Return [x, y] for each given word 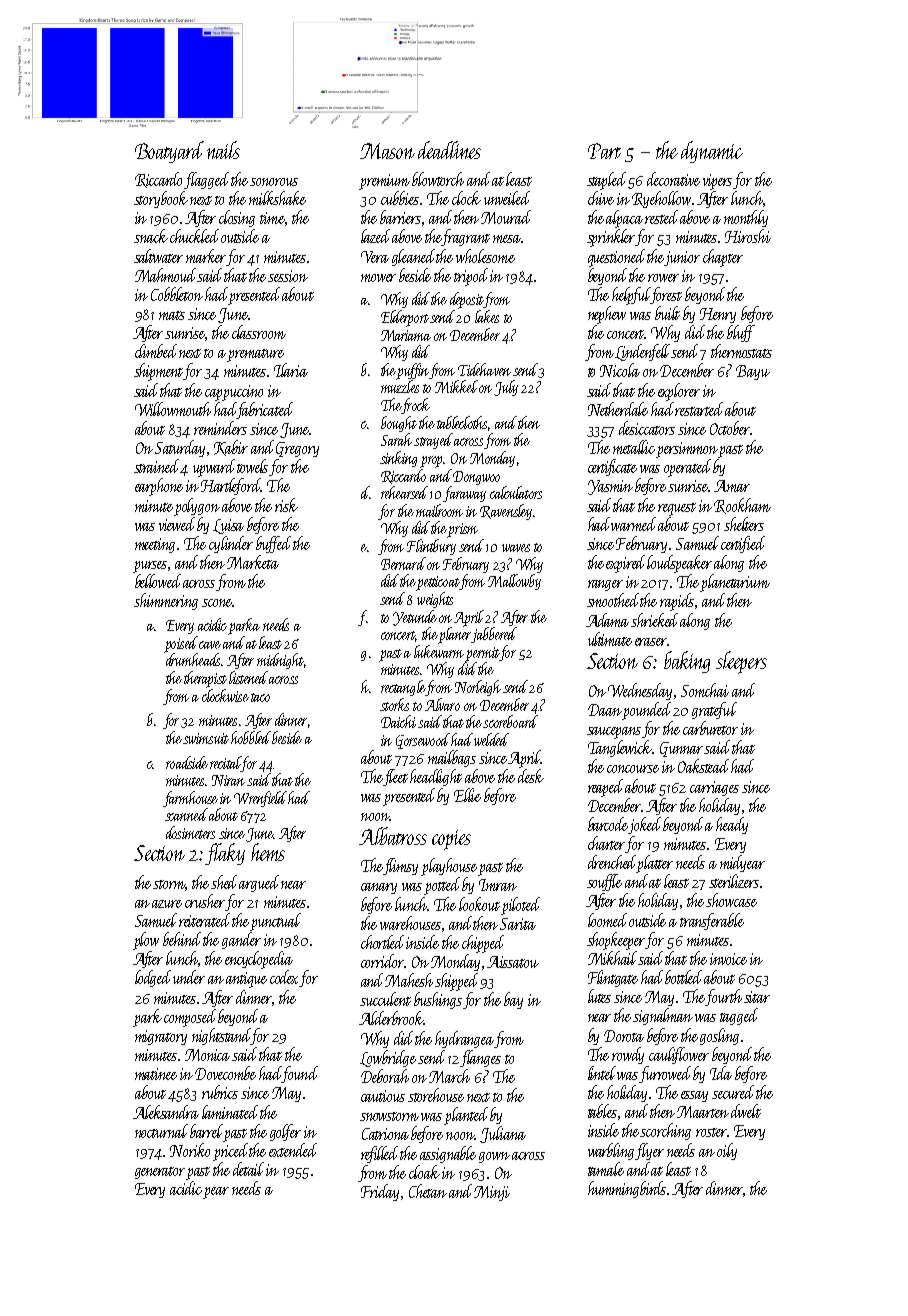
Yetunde [415, 618]
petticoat [437, 583]
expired [627, 564]
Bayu [753, 372]
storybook [161, 199]
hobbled [251, 737]
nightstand [222, 1036]
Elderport [405, 318]
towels [253, 467]
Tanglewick [620, 748]
